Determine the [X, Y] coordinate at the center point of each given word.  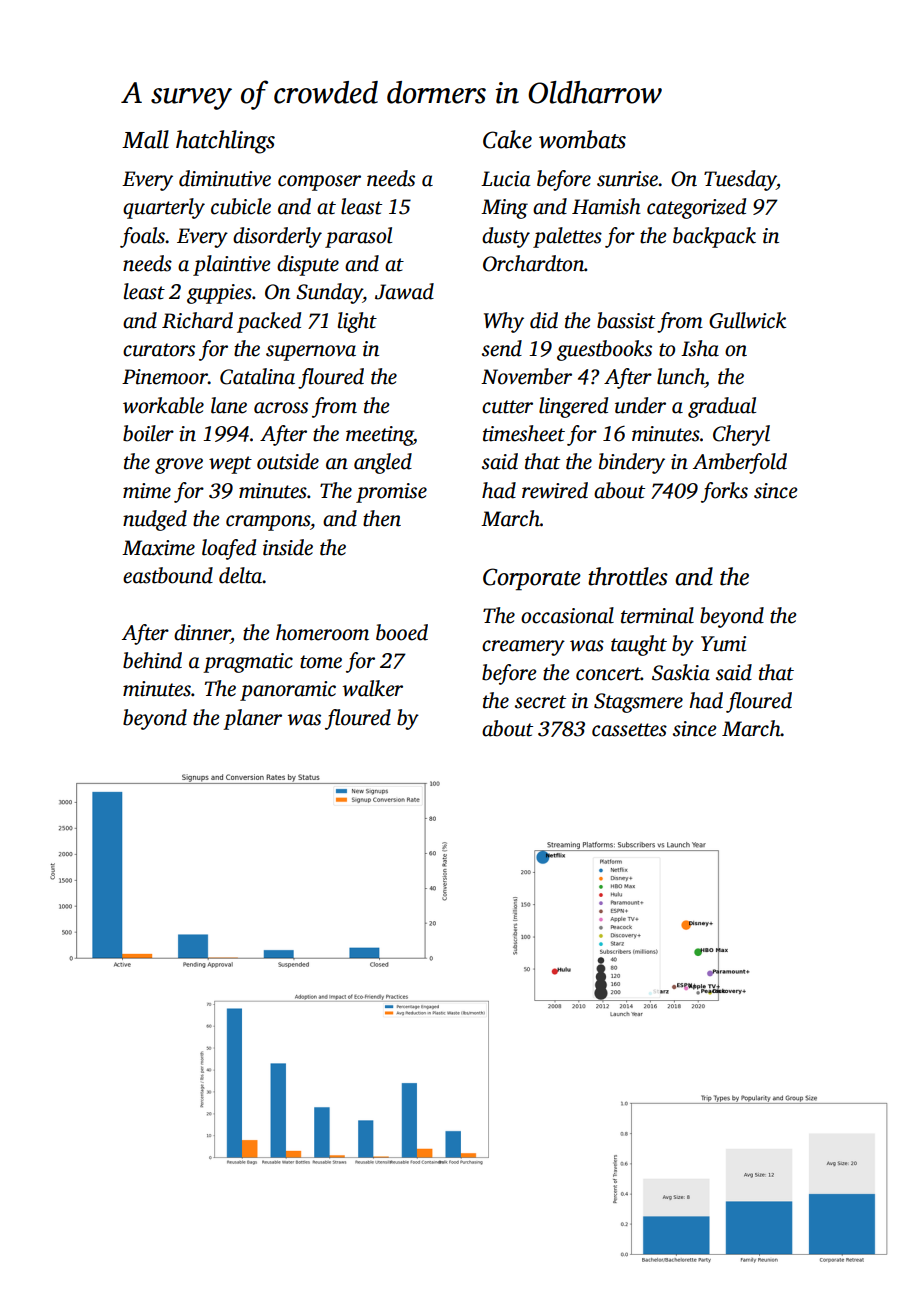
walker [373, 688]
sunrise [628, 179]
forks [724, 492]
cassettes [629, 730]
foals [142, 237]
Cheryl [741, 435]
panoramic [288, 691]
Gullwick [747, 320]
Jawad [404, 291]
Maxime [158, 548]
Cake [507, 139]
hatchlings [225, 142]
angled [383, 463]
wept [230, 465]
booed [402, 632]
